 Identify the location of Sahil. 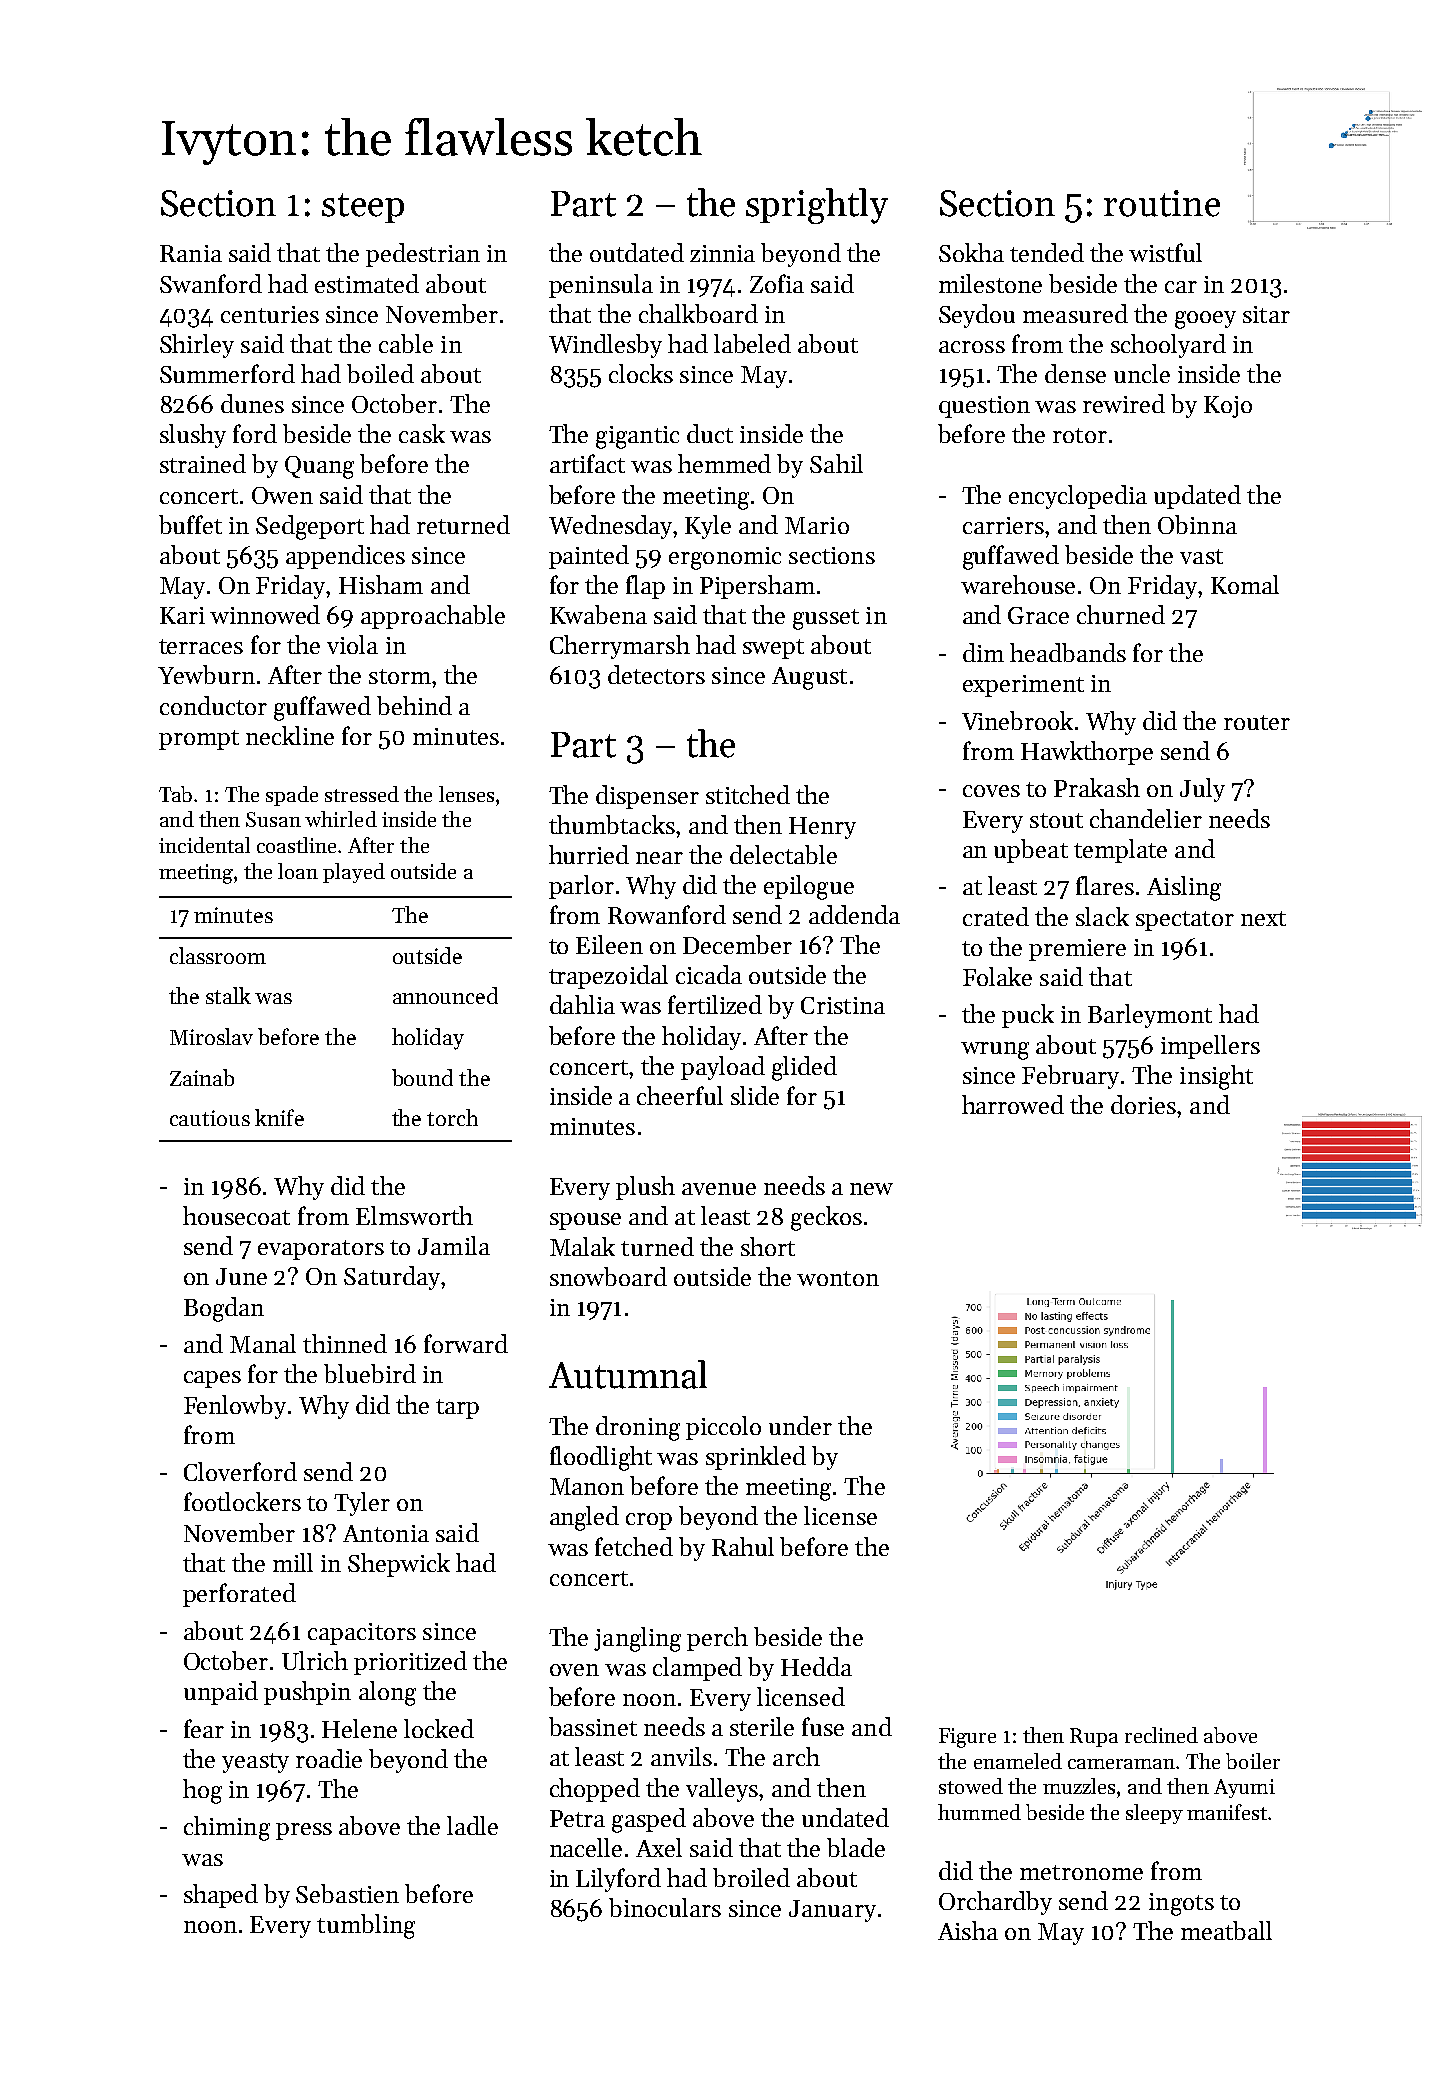
(836, 463).
